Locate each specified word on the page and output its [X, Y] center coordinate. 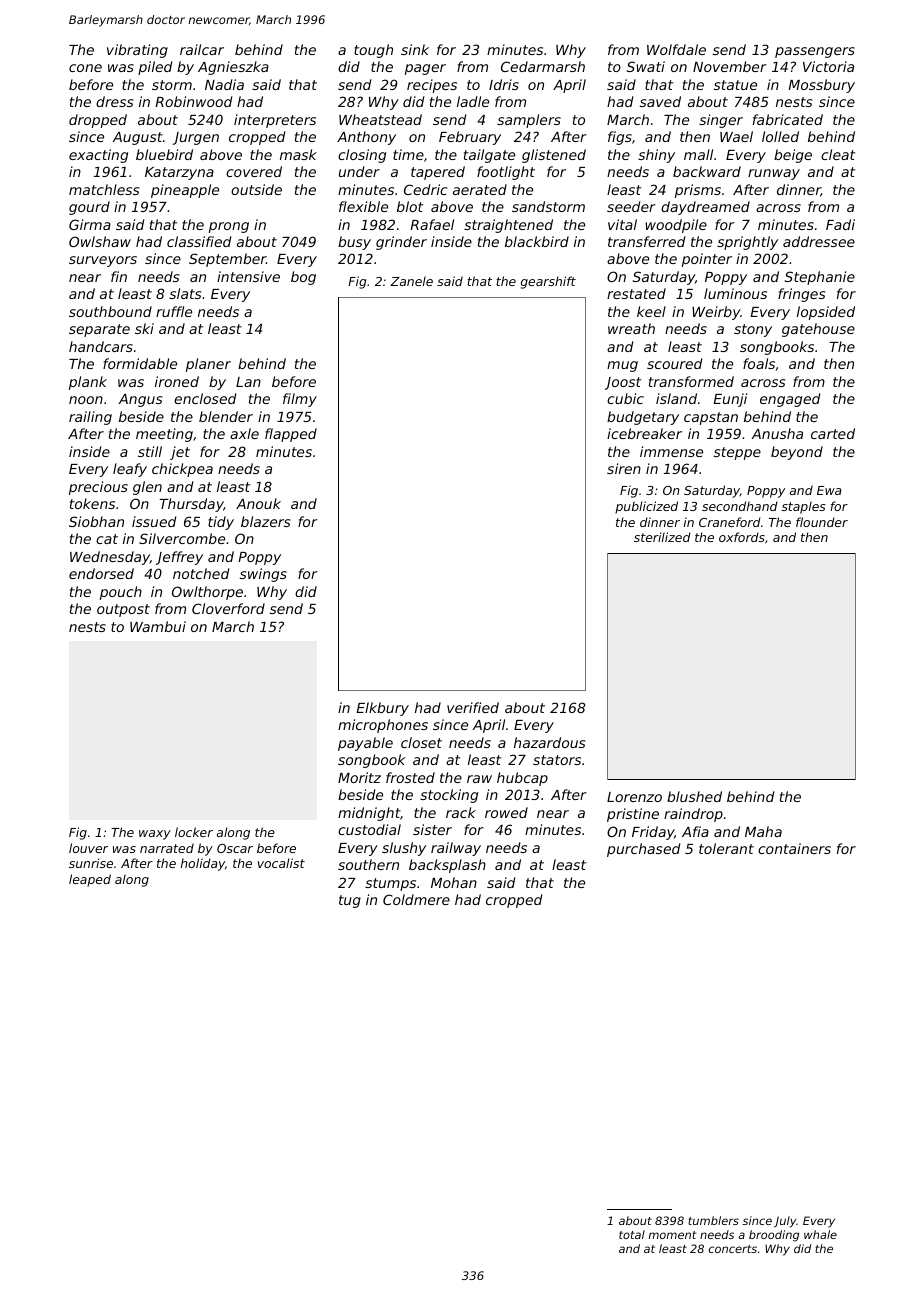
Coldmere [416, 899]
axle [244, 433]
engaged [790, 400]
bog [303, 278]
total [632, 1234]
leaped [90, 880]
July [785, 1222]
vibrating [137, 51]
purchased [643, 850]
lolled [780, 136]
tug [350, 901]
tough [373, 51]
